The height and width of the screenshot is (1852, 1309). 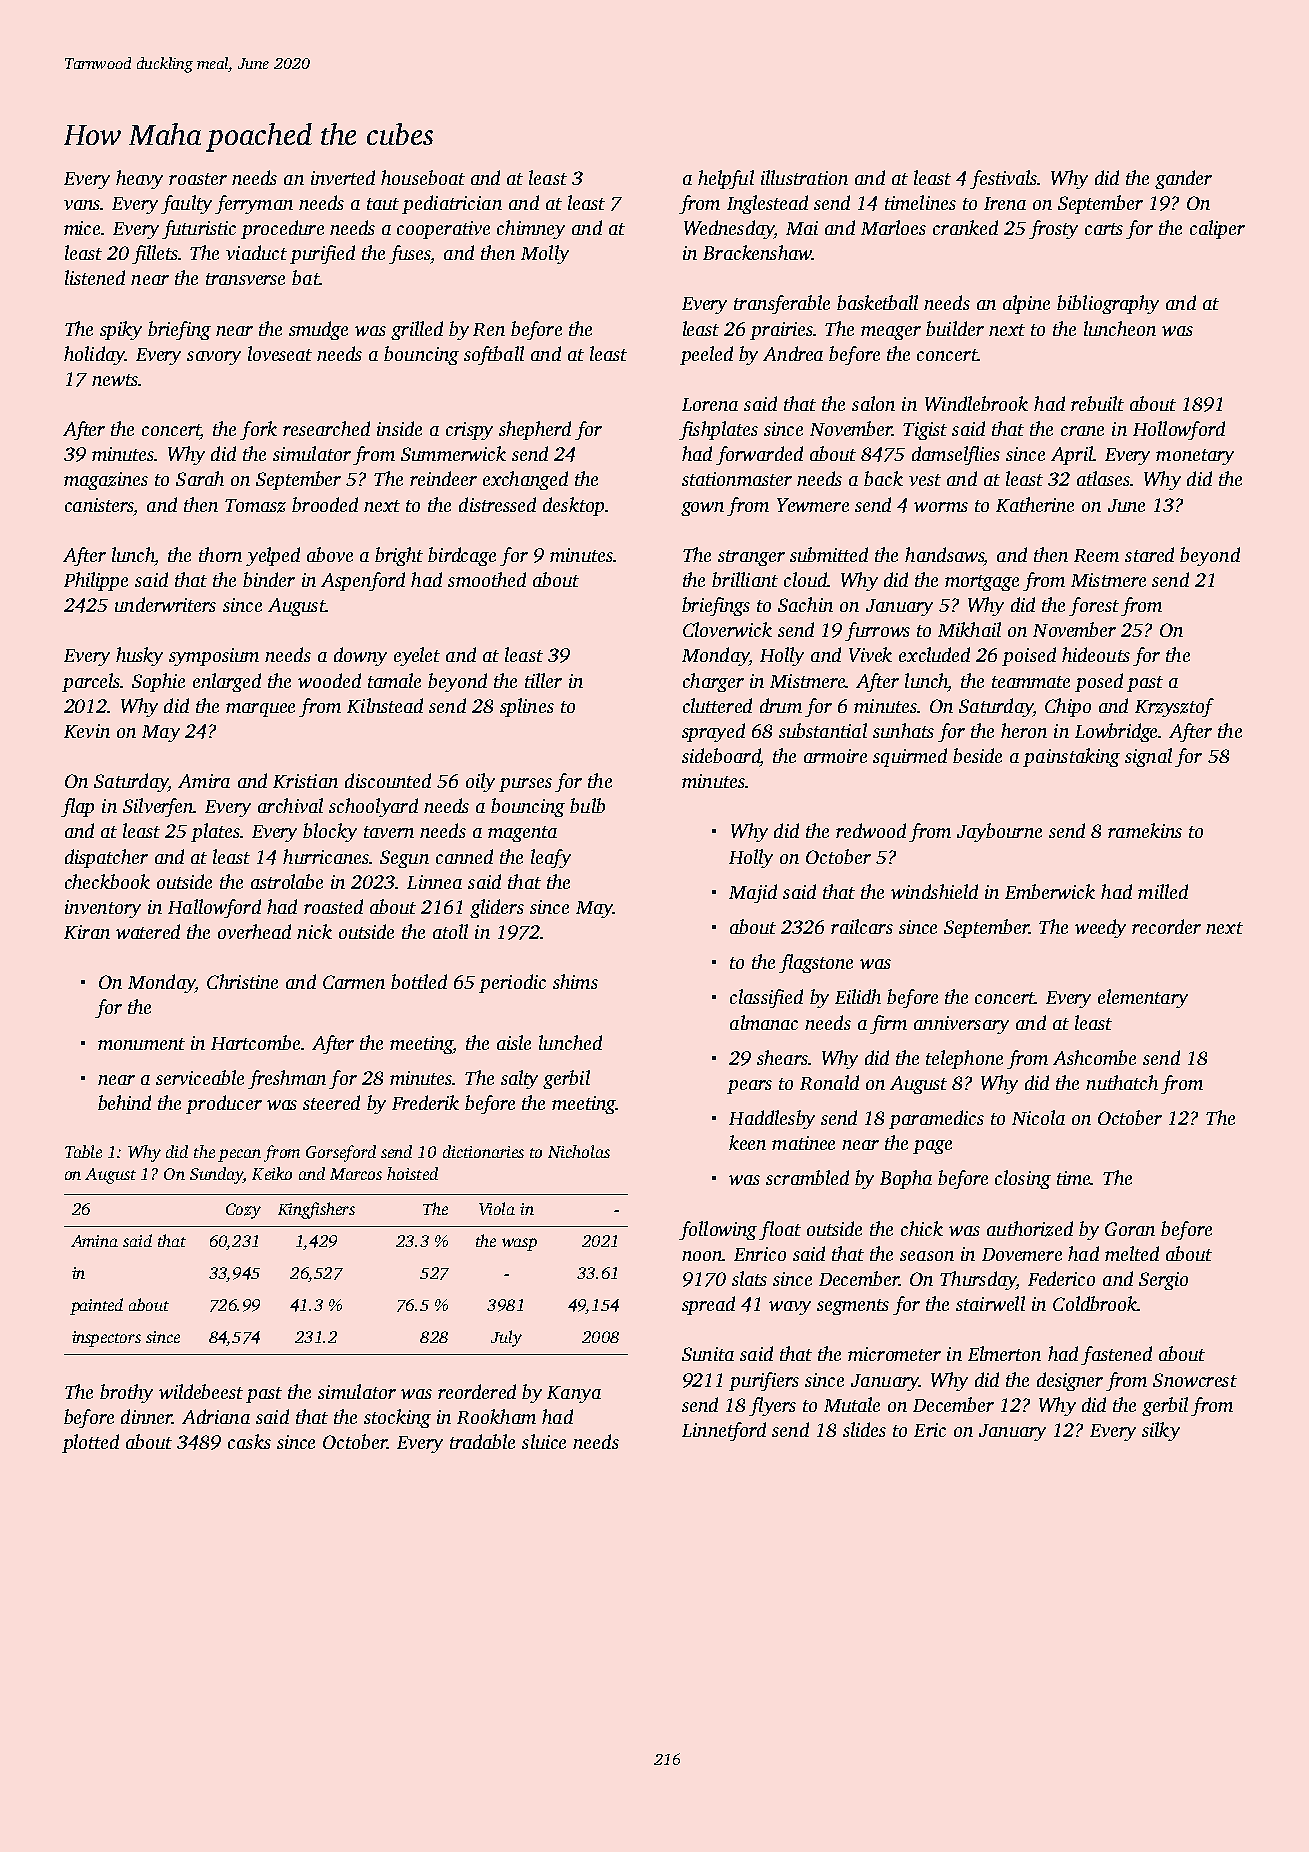 What do you see at coordinates (545, 254) in the screenshot?
I see `Molly` at bounding box center [545, 254].
